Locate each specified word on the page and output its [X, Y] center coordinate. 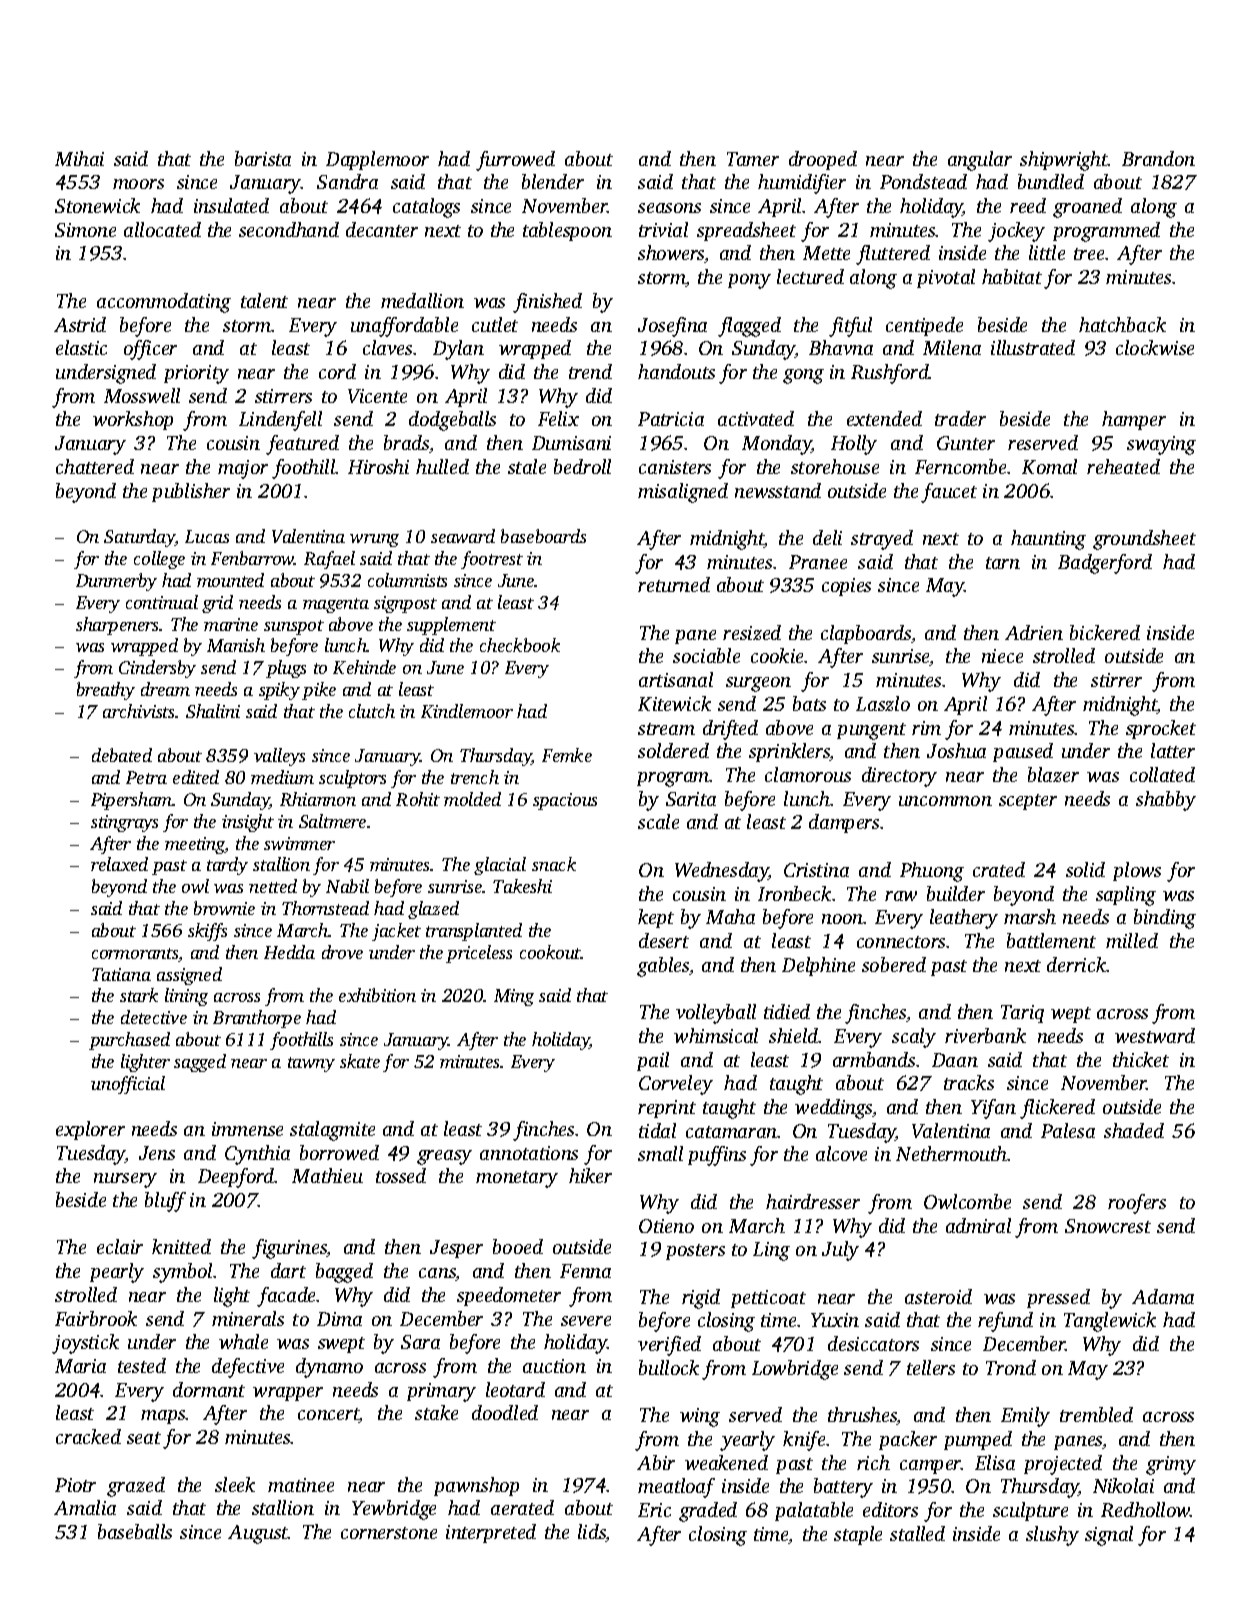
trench [475, 777]
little [1047, 252]
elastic [81, 347]
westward [1155, 1035]
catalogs [426, 208]
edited [196, 777]
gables [663, 967]
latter [1173, 750]
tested [142, 1365]
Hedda [289, 952]
